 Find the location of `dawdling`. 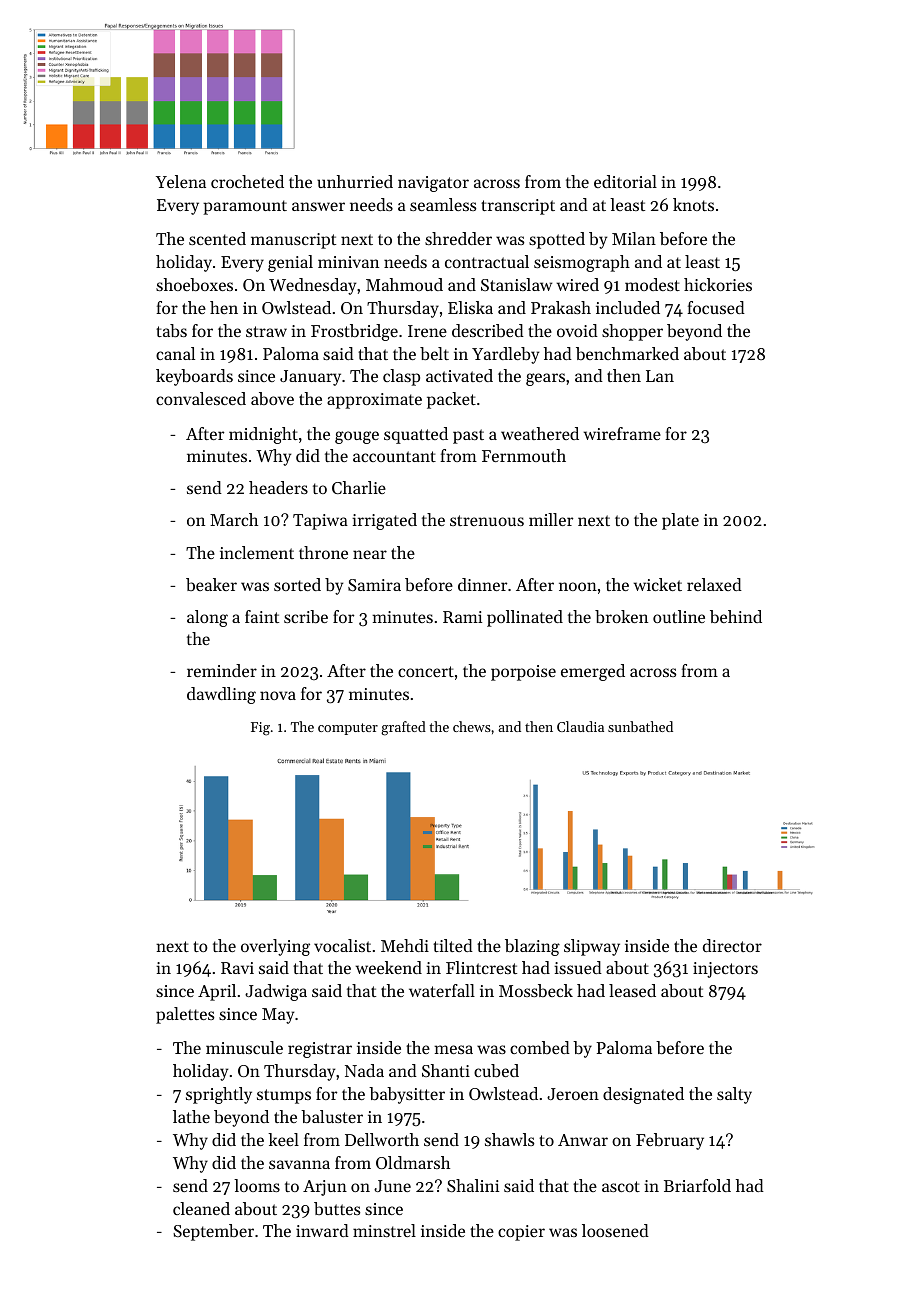

dawdling is located at coordinates (221, 695).
